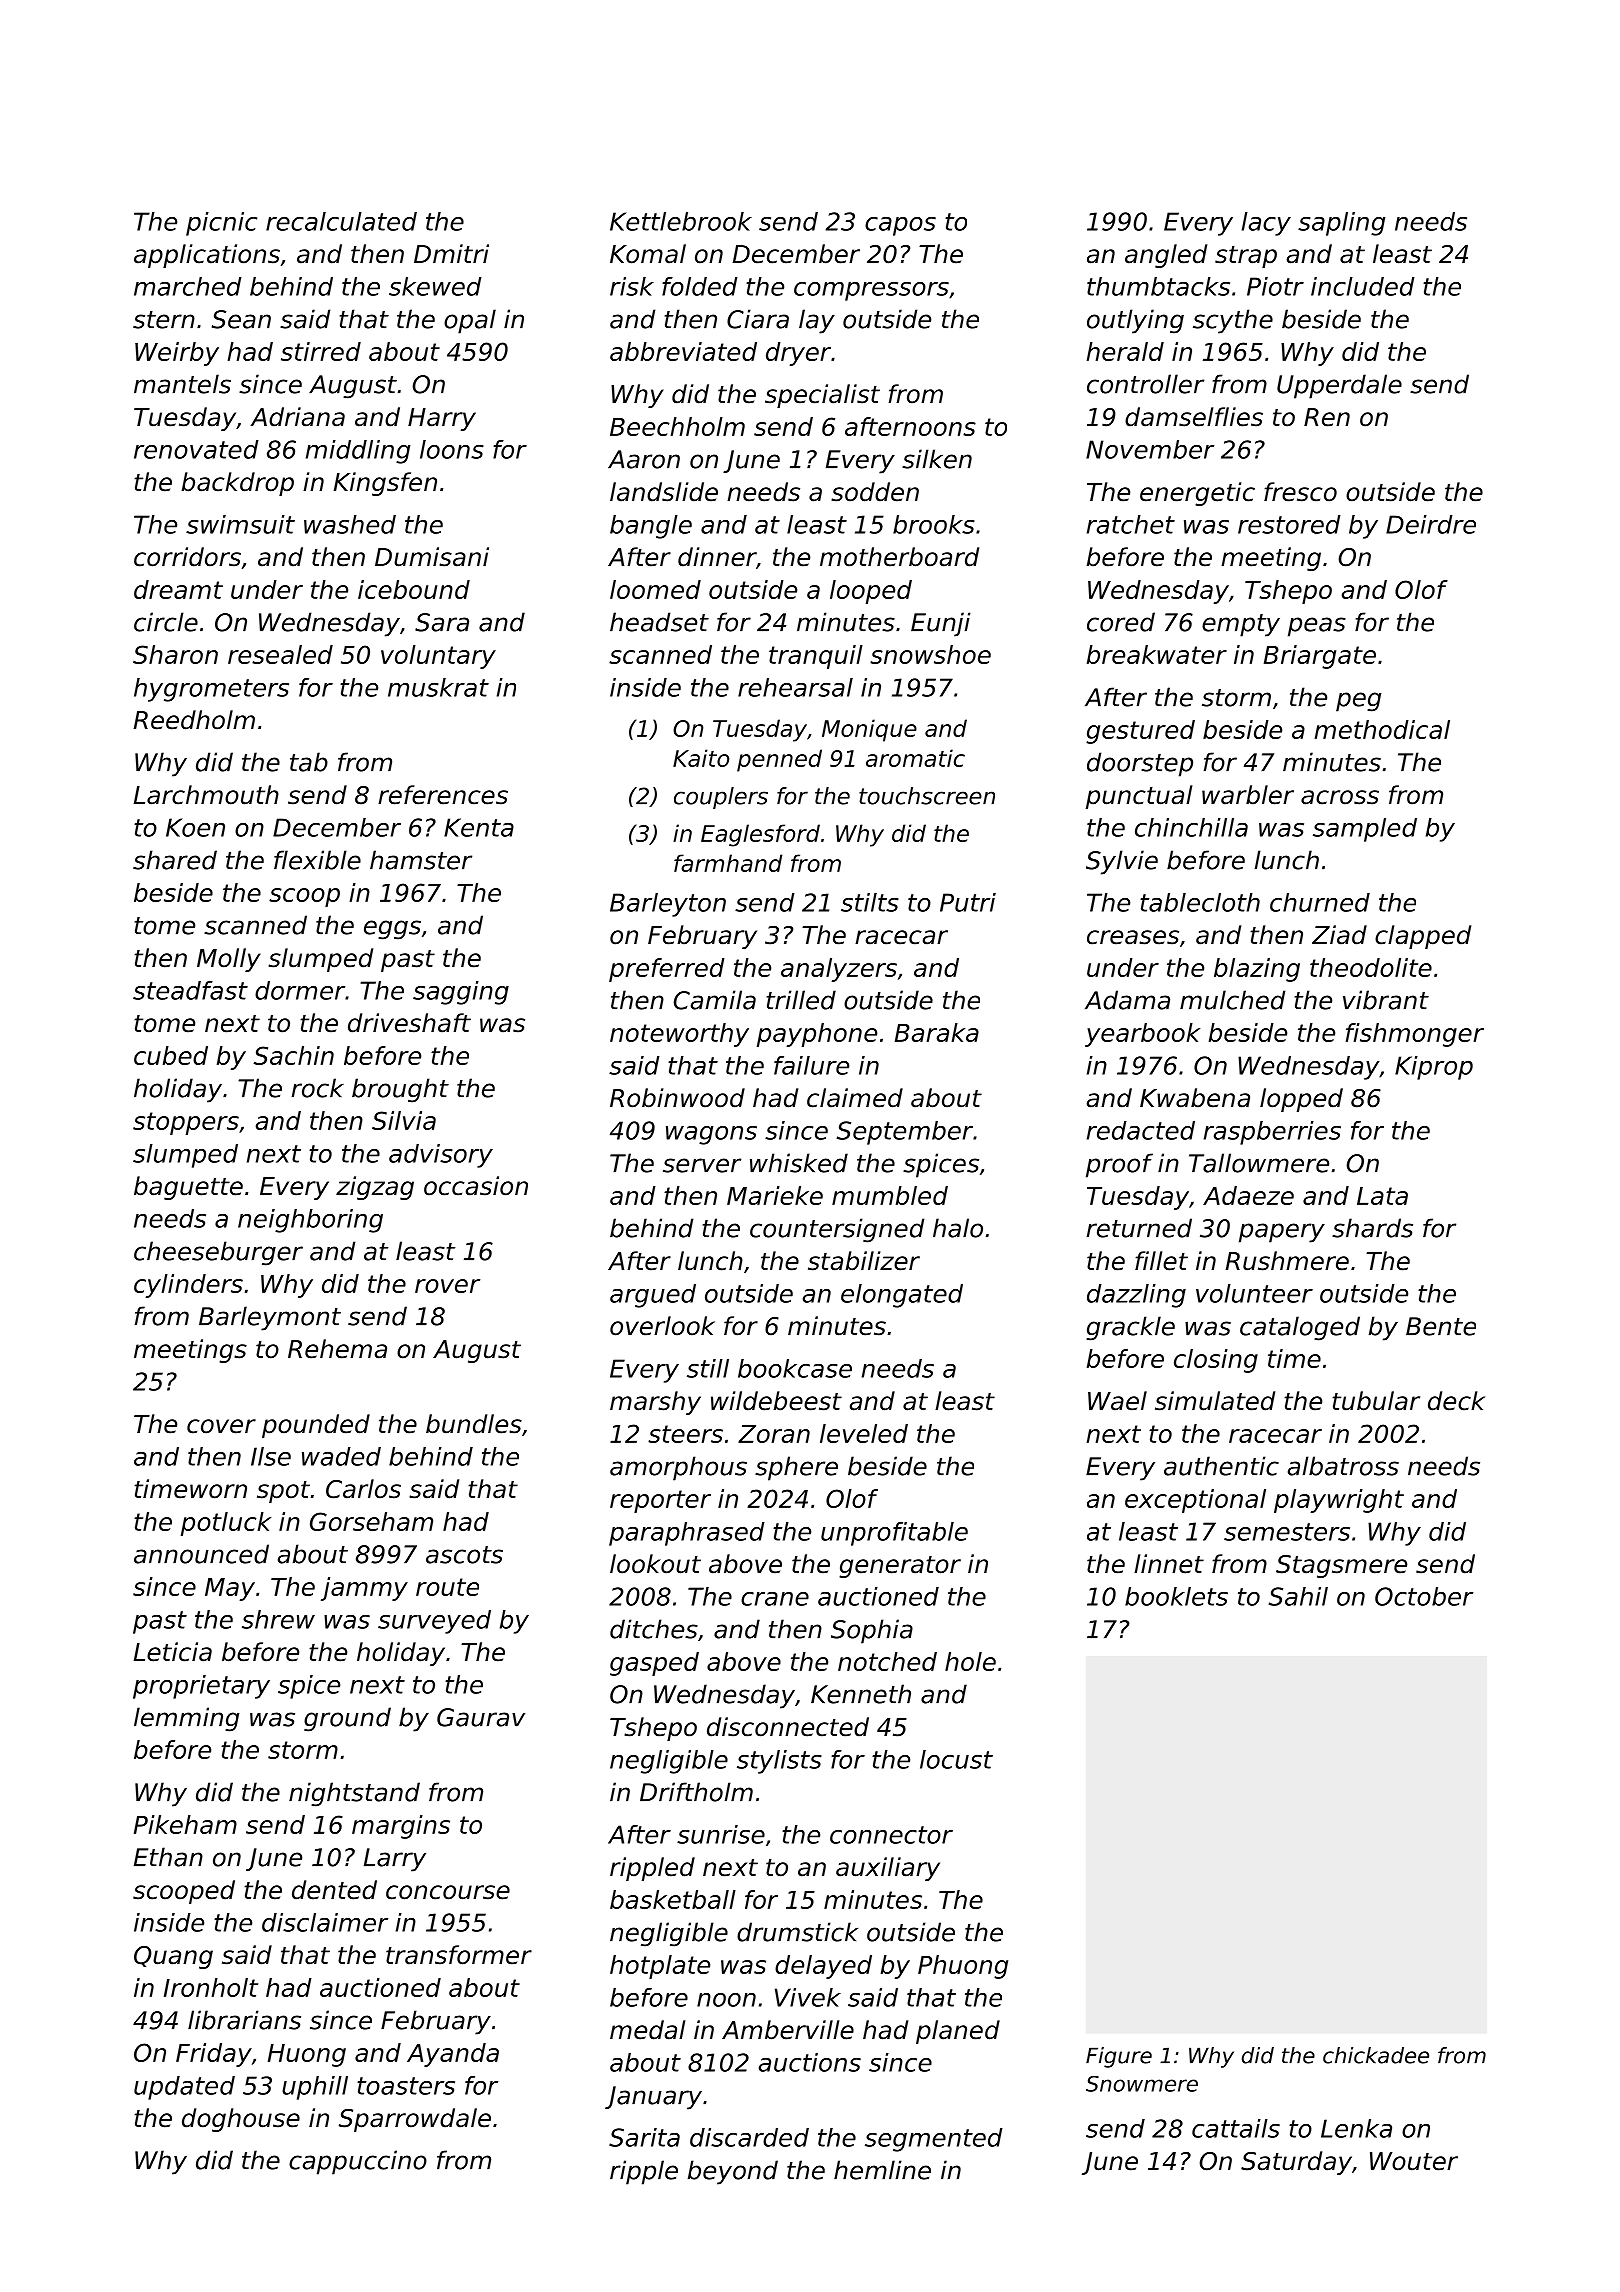 This page has width=1620, height=2292. Describe the element at coordinates (341, 221) in the page. I see `recalculated` at that location.
